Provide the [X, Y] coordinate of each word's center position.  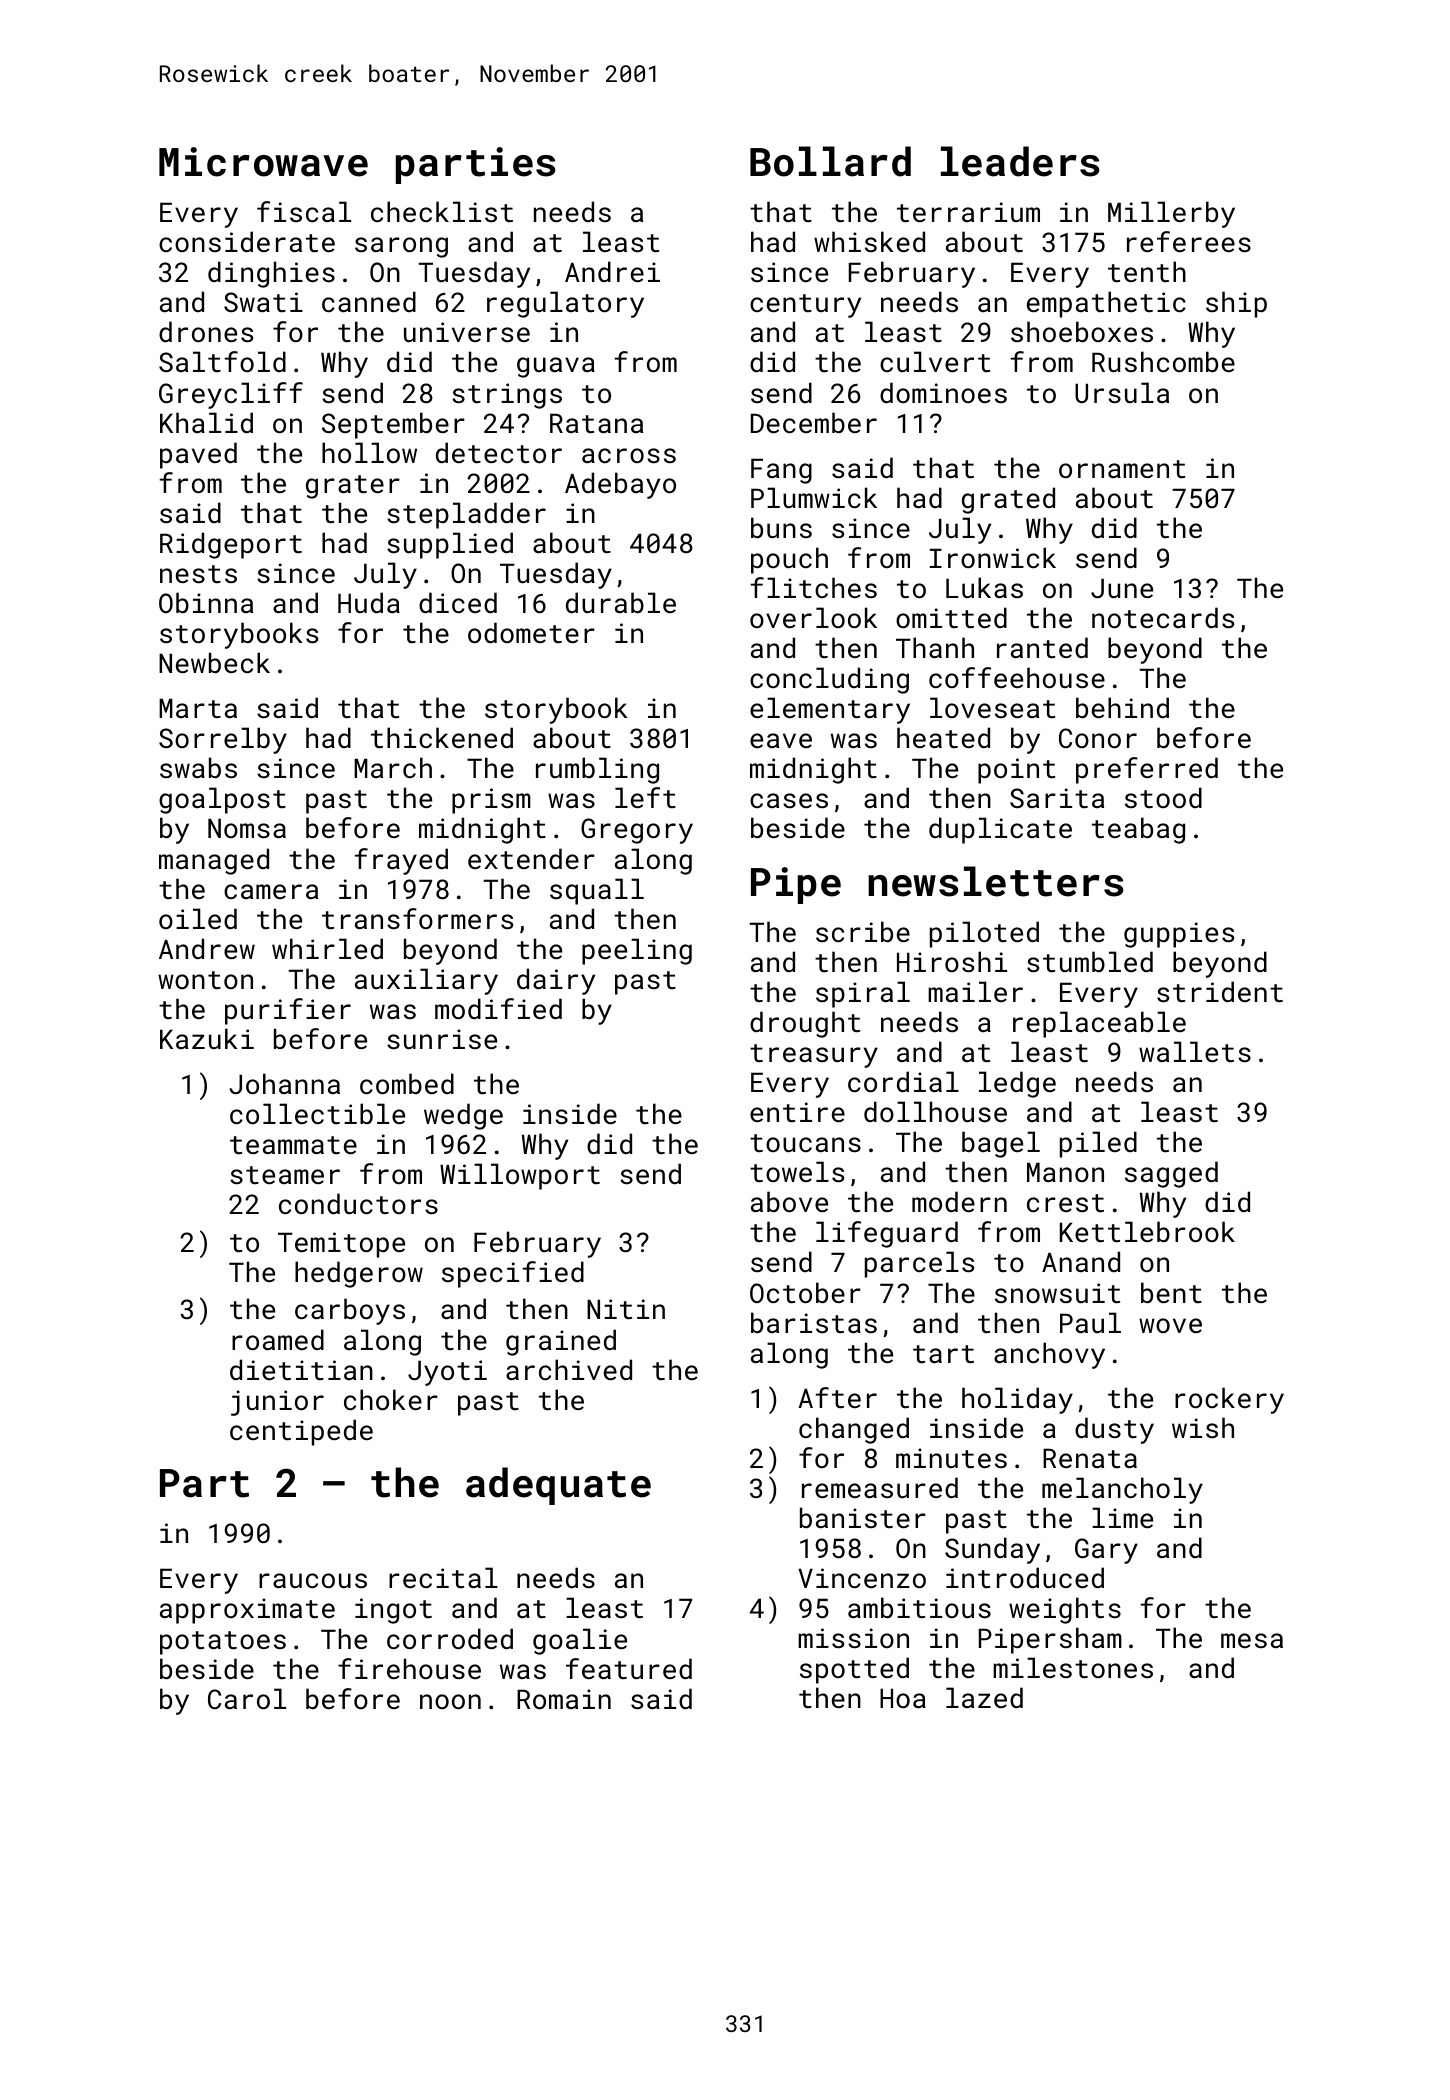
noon [450, 1701]
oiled [198, 918]
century [805, 306]
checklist [442, 212]
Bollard [830, 161]
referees [1189, 241]
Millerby [1171, 214]
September [393, 425]
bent [1171, 1292]
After [837, 1398]
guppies [1179, 935]
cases [789, 800]
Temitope [341, 1245]
